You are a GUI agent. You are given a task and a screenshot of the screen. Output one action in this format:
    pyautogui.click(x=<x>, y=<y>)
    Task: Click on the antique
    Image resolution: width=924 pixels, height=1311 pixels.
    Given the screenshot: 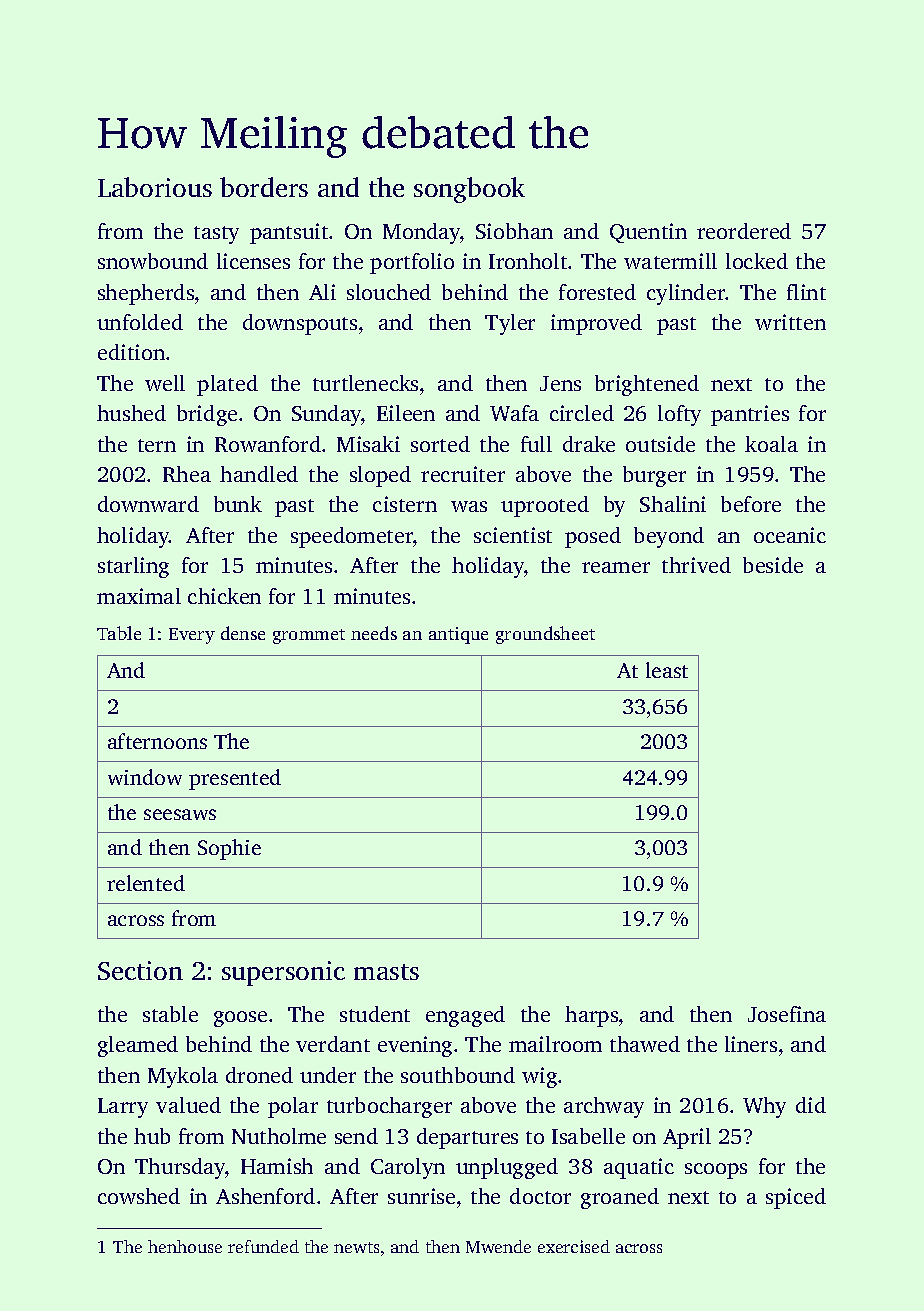 What is the action you would take?
    pyautogui.click(x=458, y=635)
